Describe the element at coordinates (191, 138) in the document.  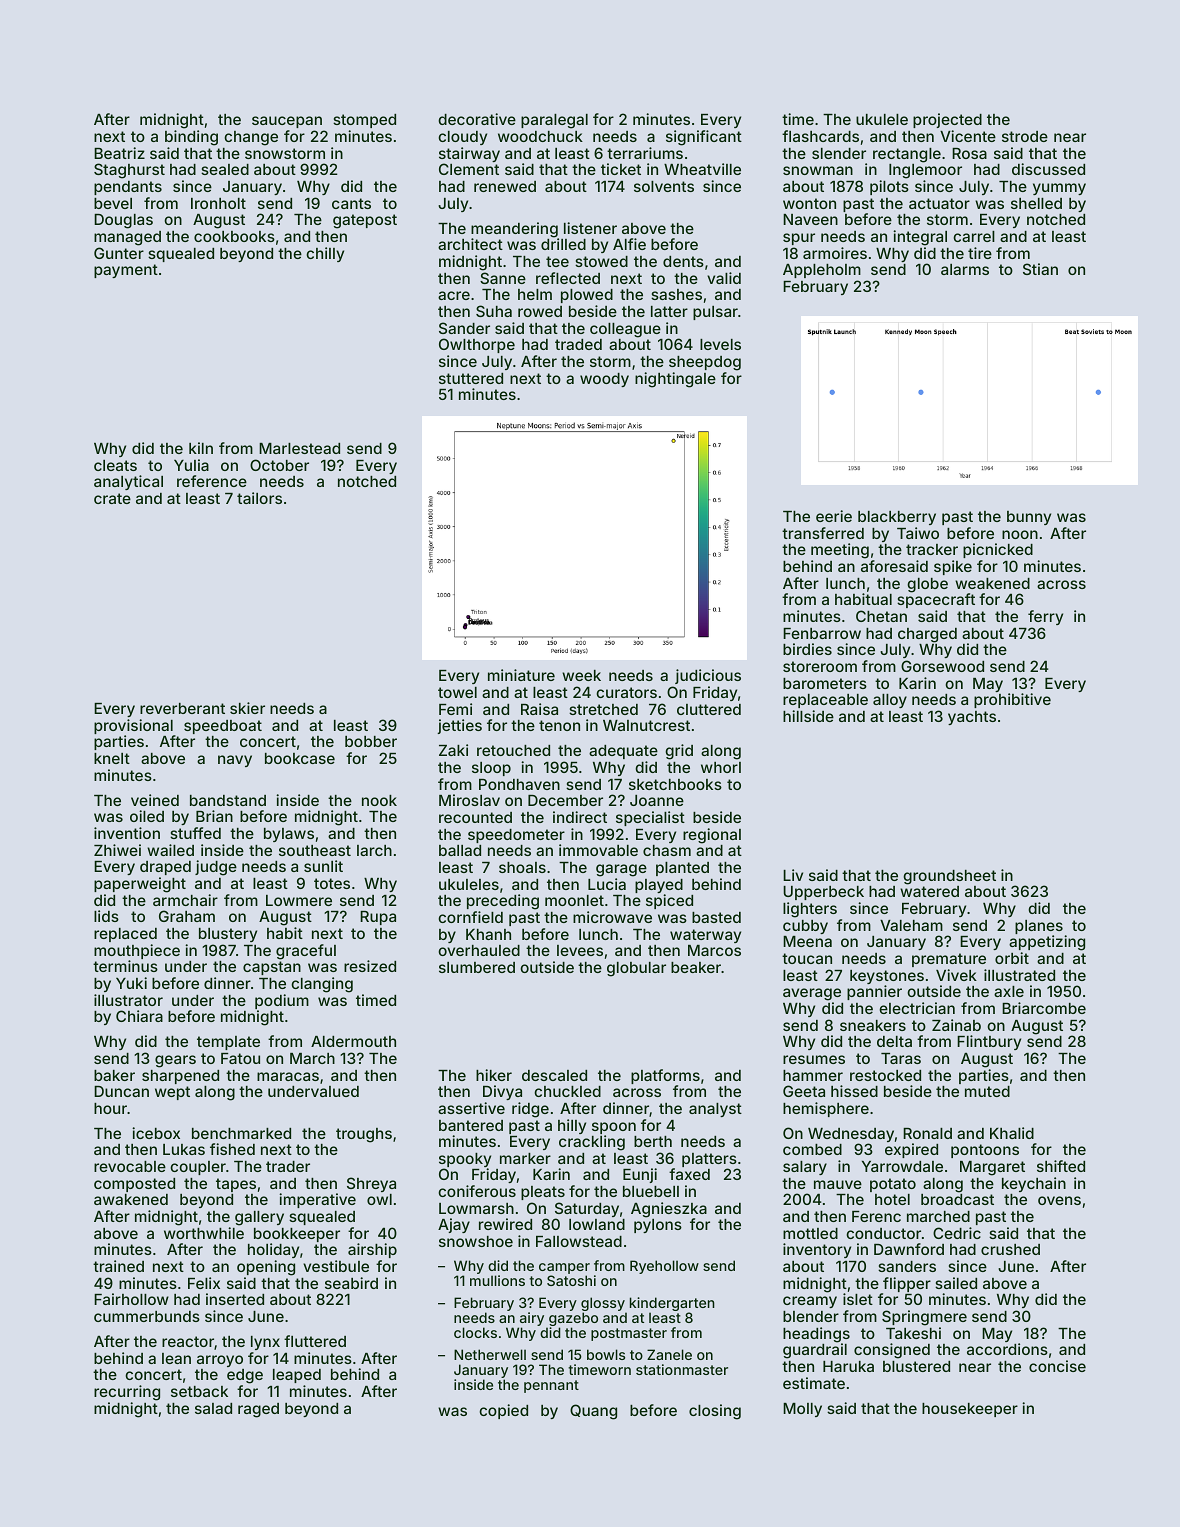
I see `binding` at that location.
